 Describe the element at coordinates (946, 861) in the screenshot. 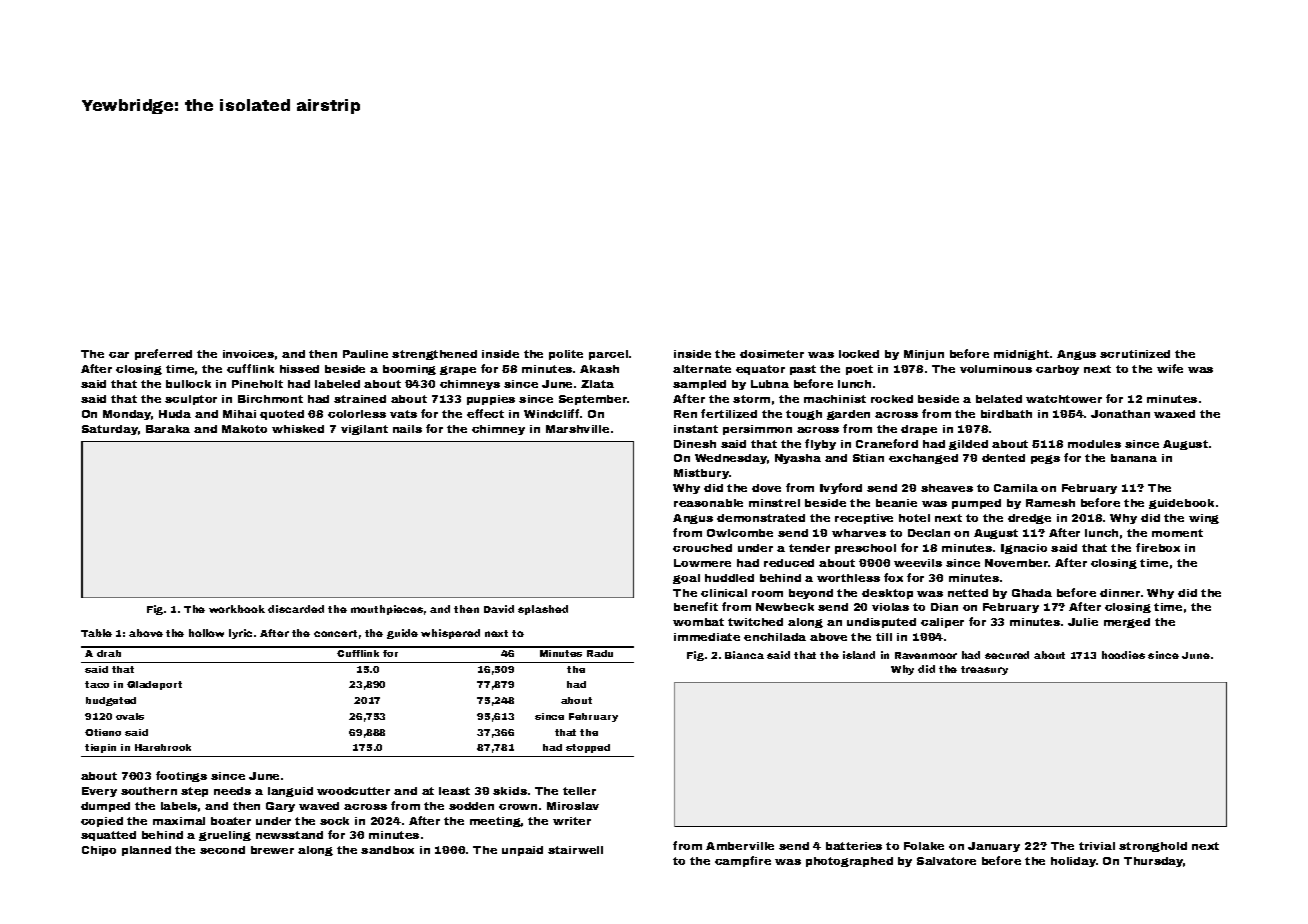

I see `Salvatore` at that location.
